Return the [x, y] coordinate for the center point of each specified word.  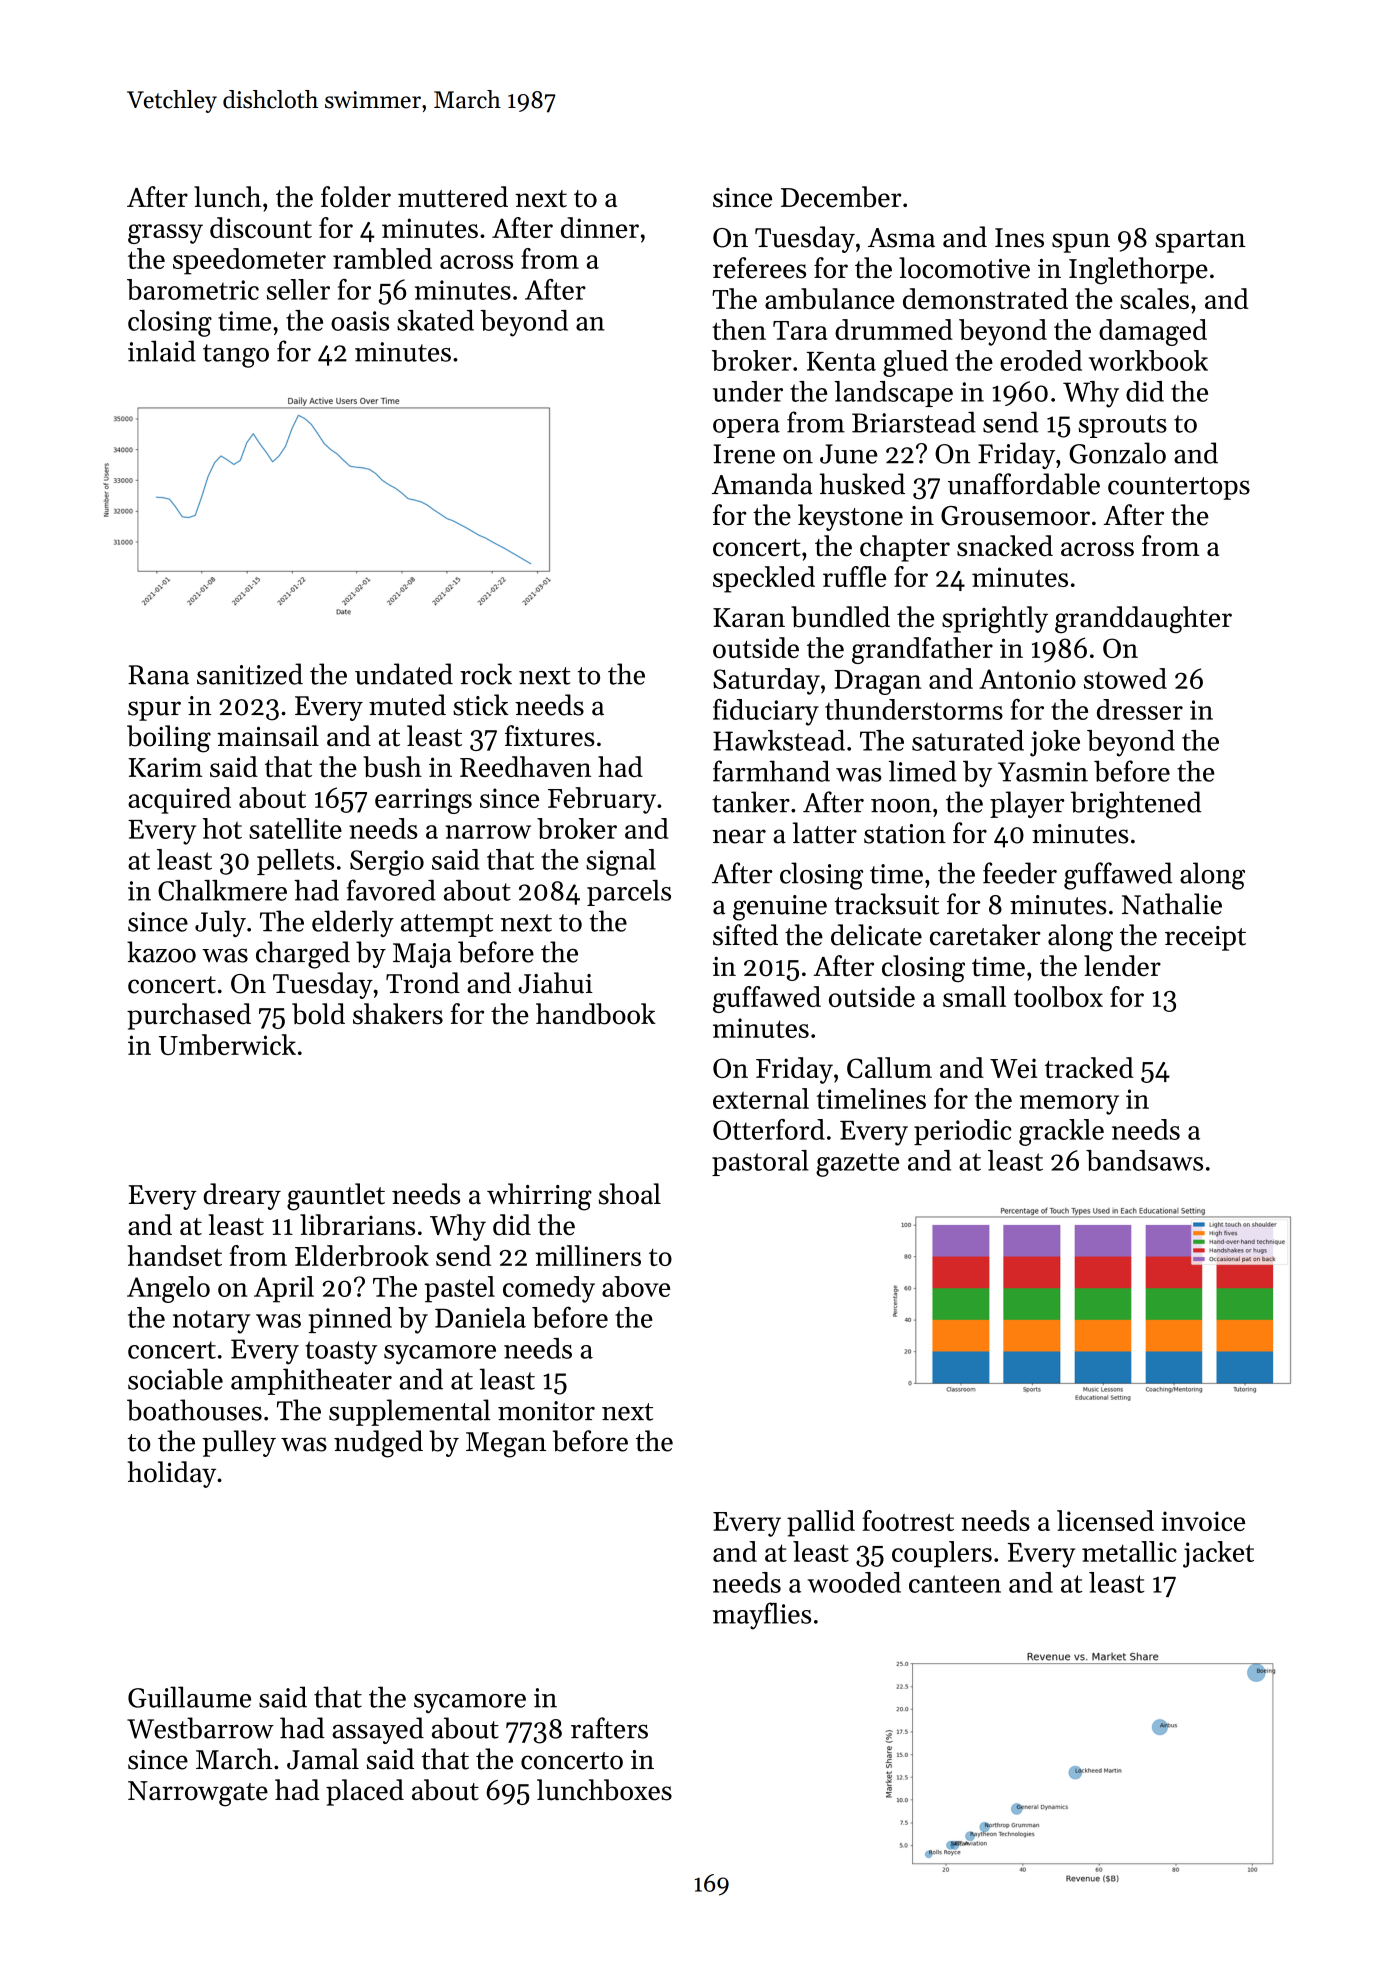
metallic [1129, 1551]
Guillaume [189, 1697]
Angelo [168, 1289]
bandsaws [1144, 1160]
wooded [854, 1582]
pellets [295, 862]
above [636, 1286]
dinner [600, 227]
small [974, 996]
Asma [901, 238]
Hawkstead [779, 740]
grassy [165, 234]
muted [407, 705]
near [739, 836]
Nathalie [1172, 904]
